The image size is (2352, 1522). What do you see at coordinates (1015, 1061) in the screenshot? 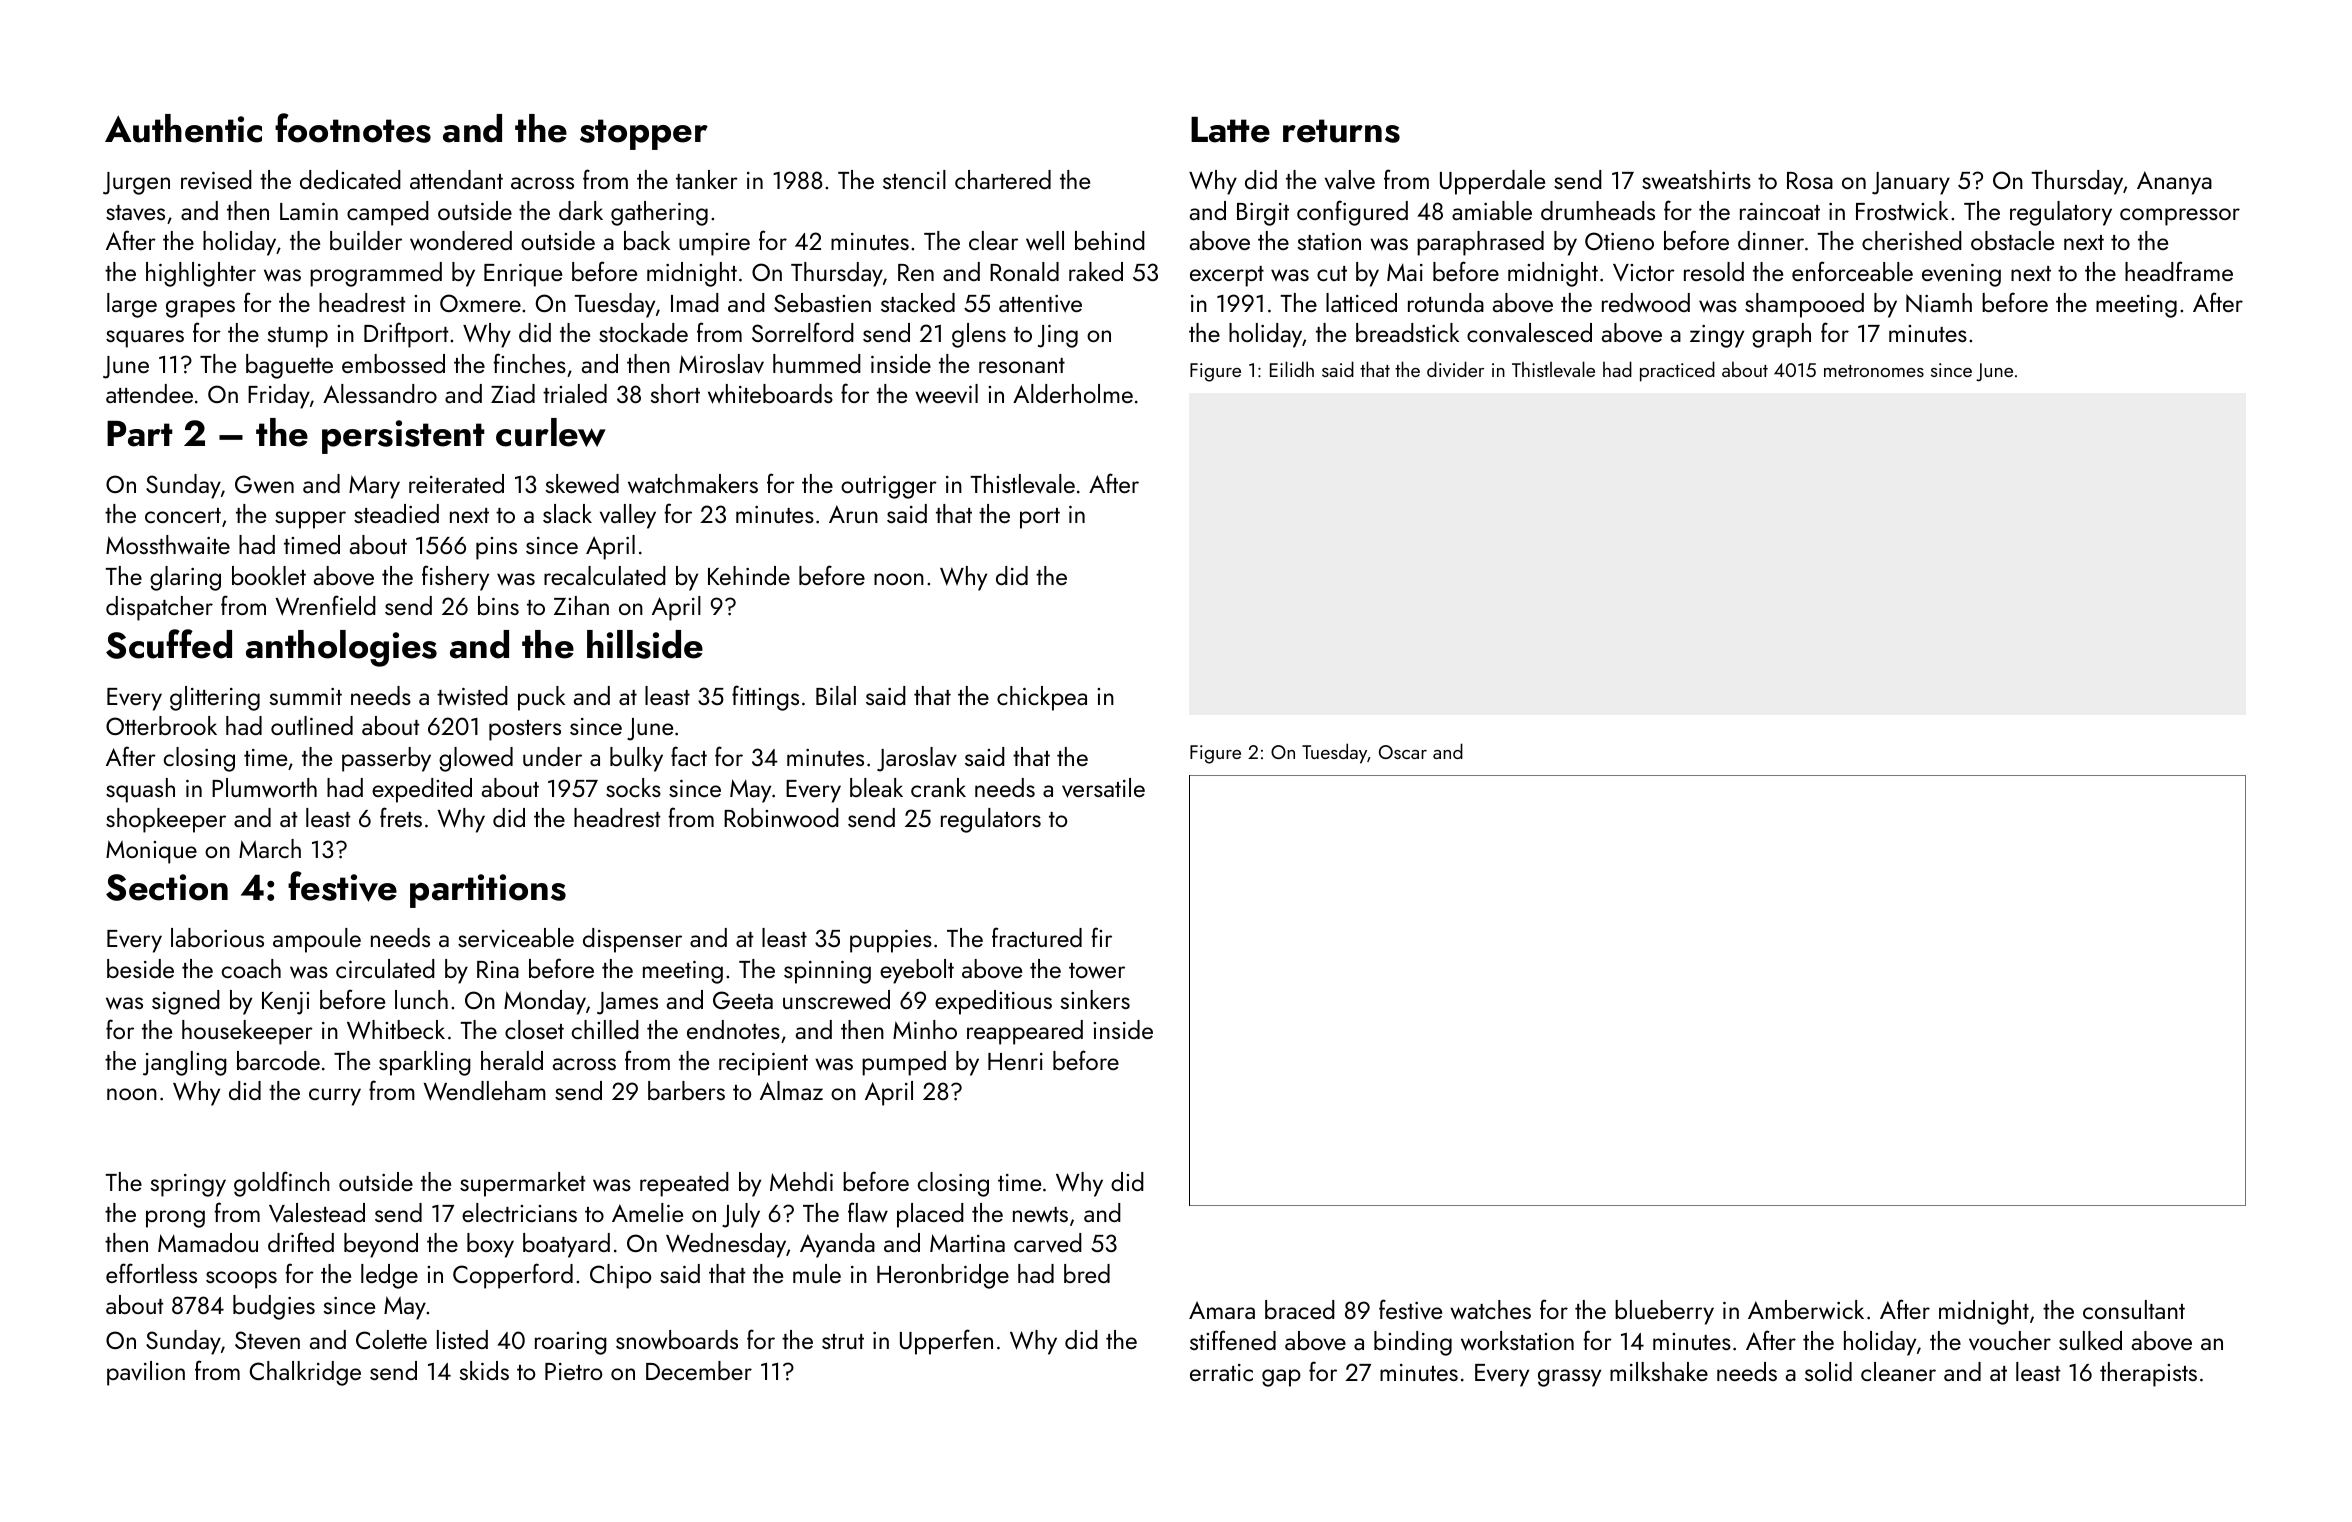
I see `Henri` at bounding box center [1015, 1061].
